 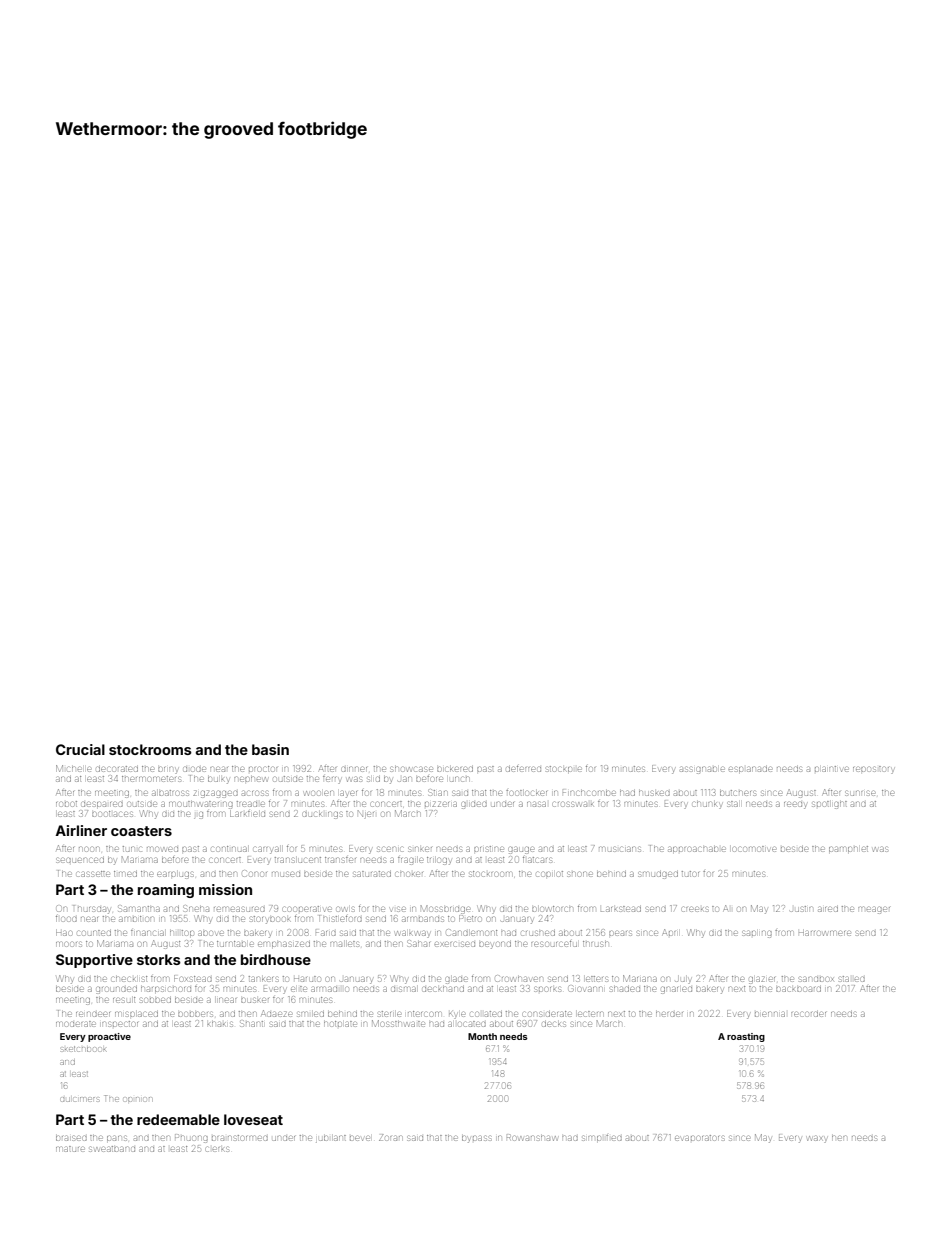 What do you see at coordinates (621, 909) in the screenshot?
I see `Larkstead` at bounding box center [621, 909].
